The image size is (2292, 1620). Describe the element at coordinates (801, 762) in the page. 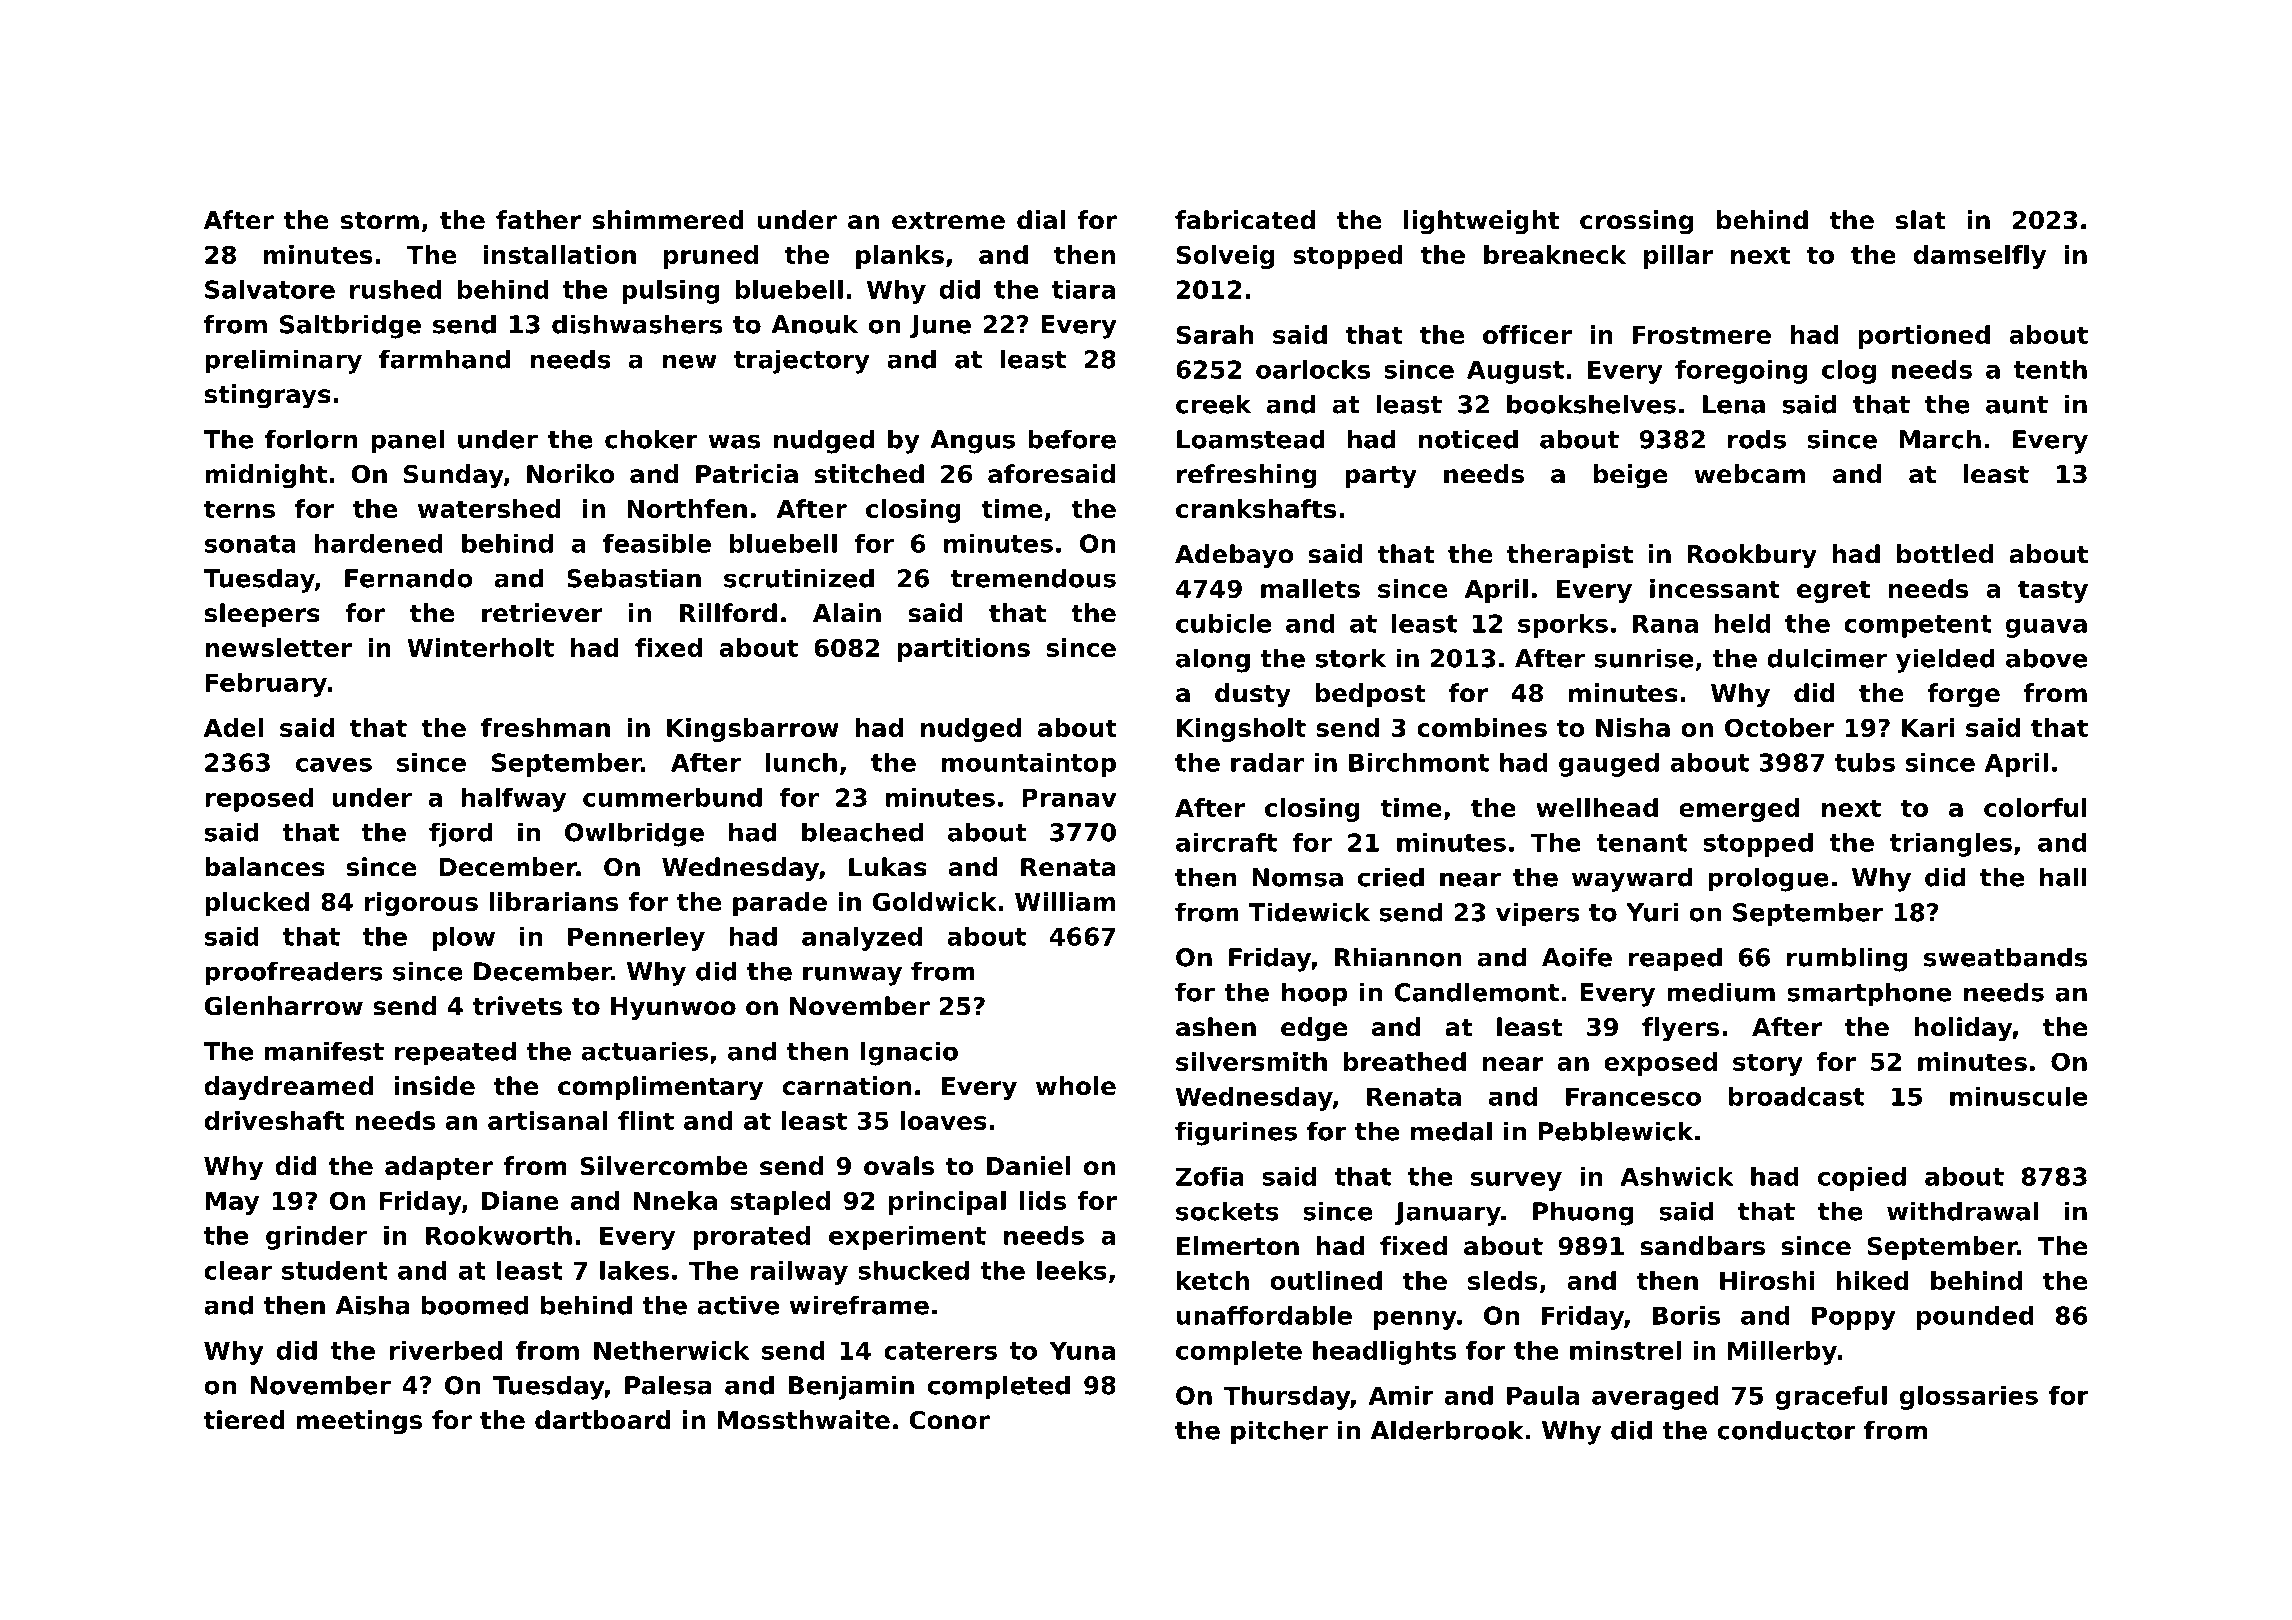

I see `lunch` at that location.
